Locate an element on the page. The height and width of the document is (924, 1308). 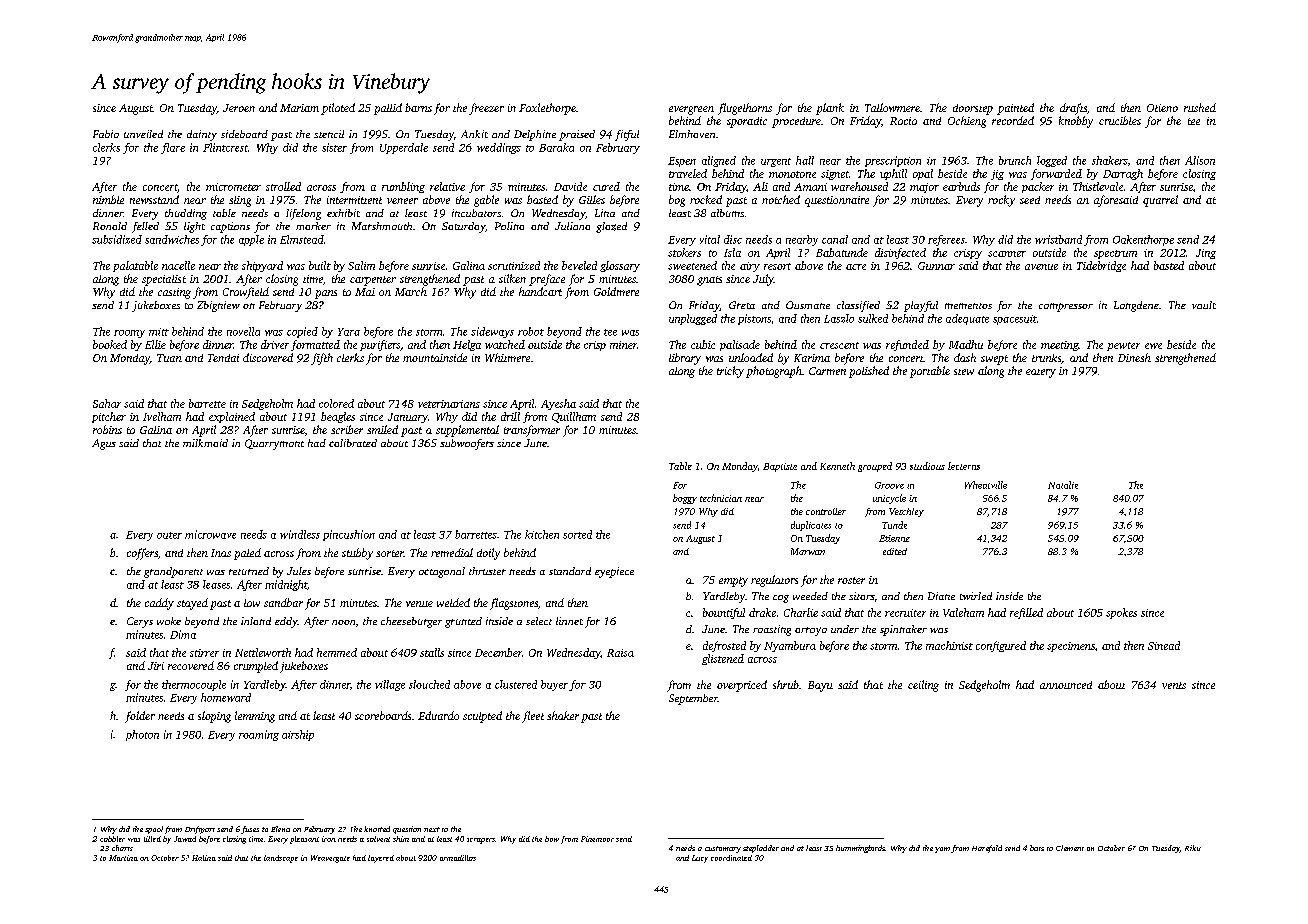
pincushion is located at coordinates (349, 535).
